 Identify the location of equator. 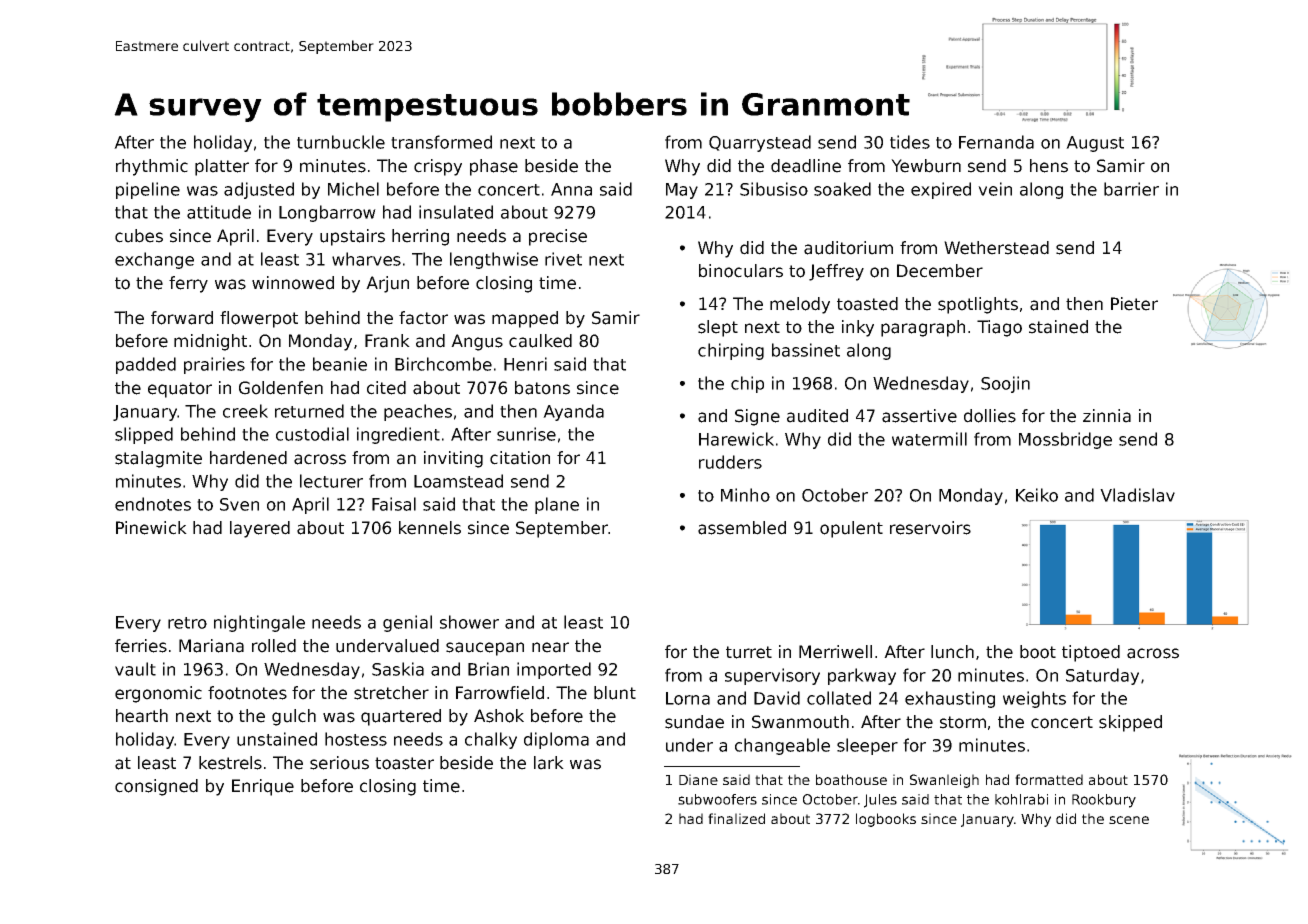
(180, 390).
